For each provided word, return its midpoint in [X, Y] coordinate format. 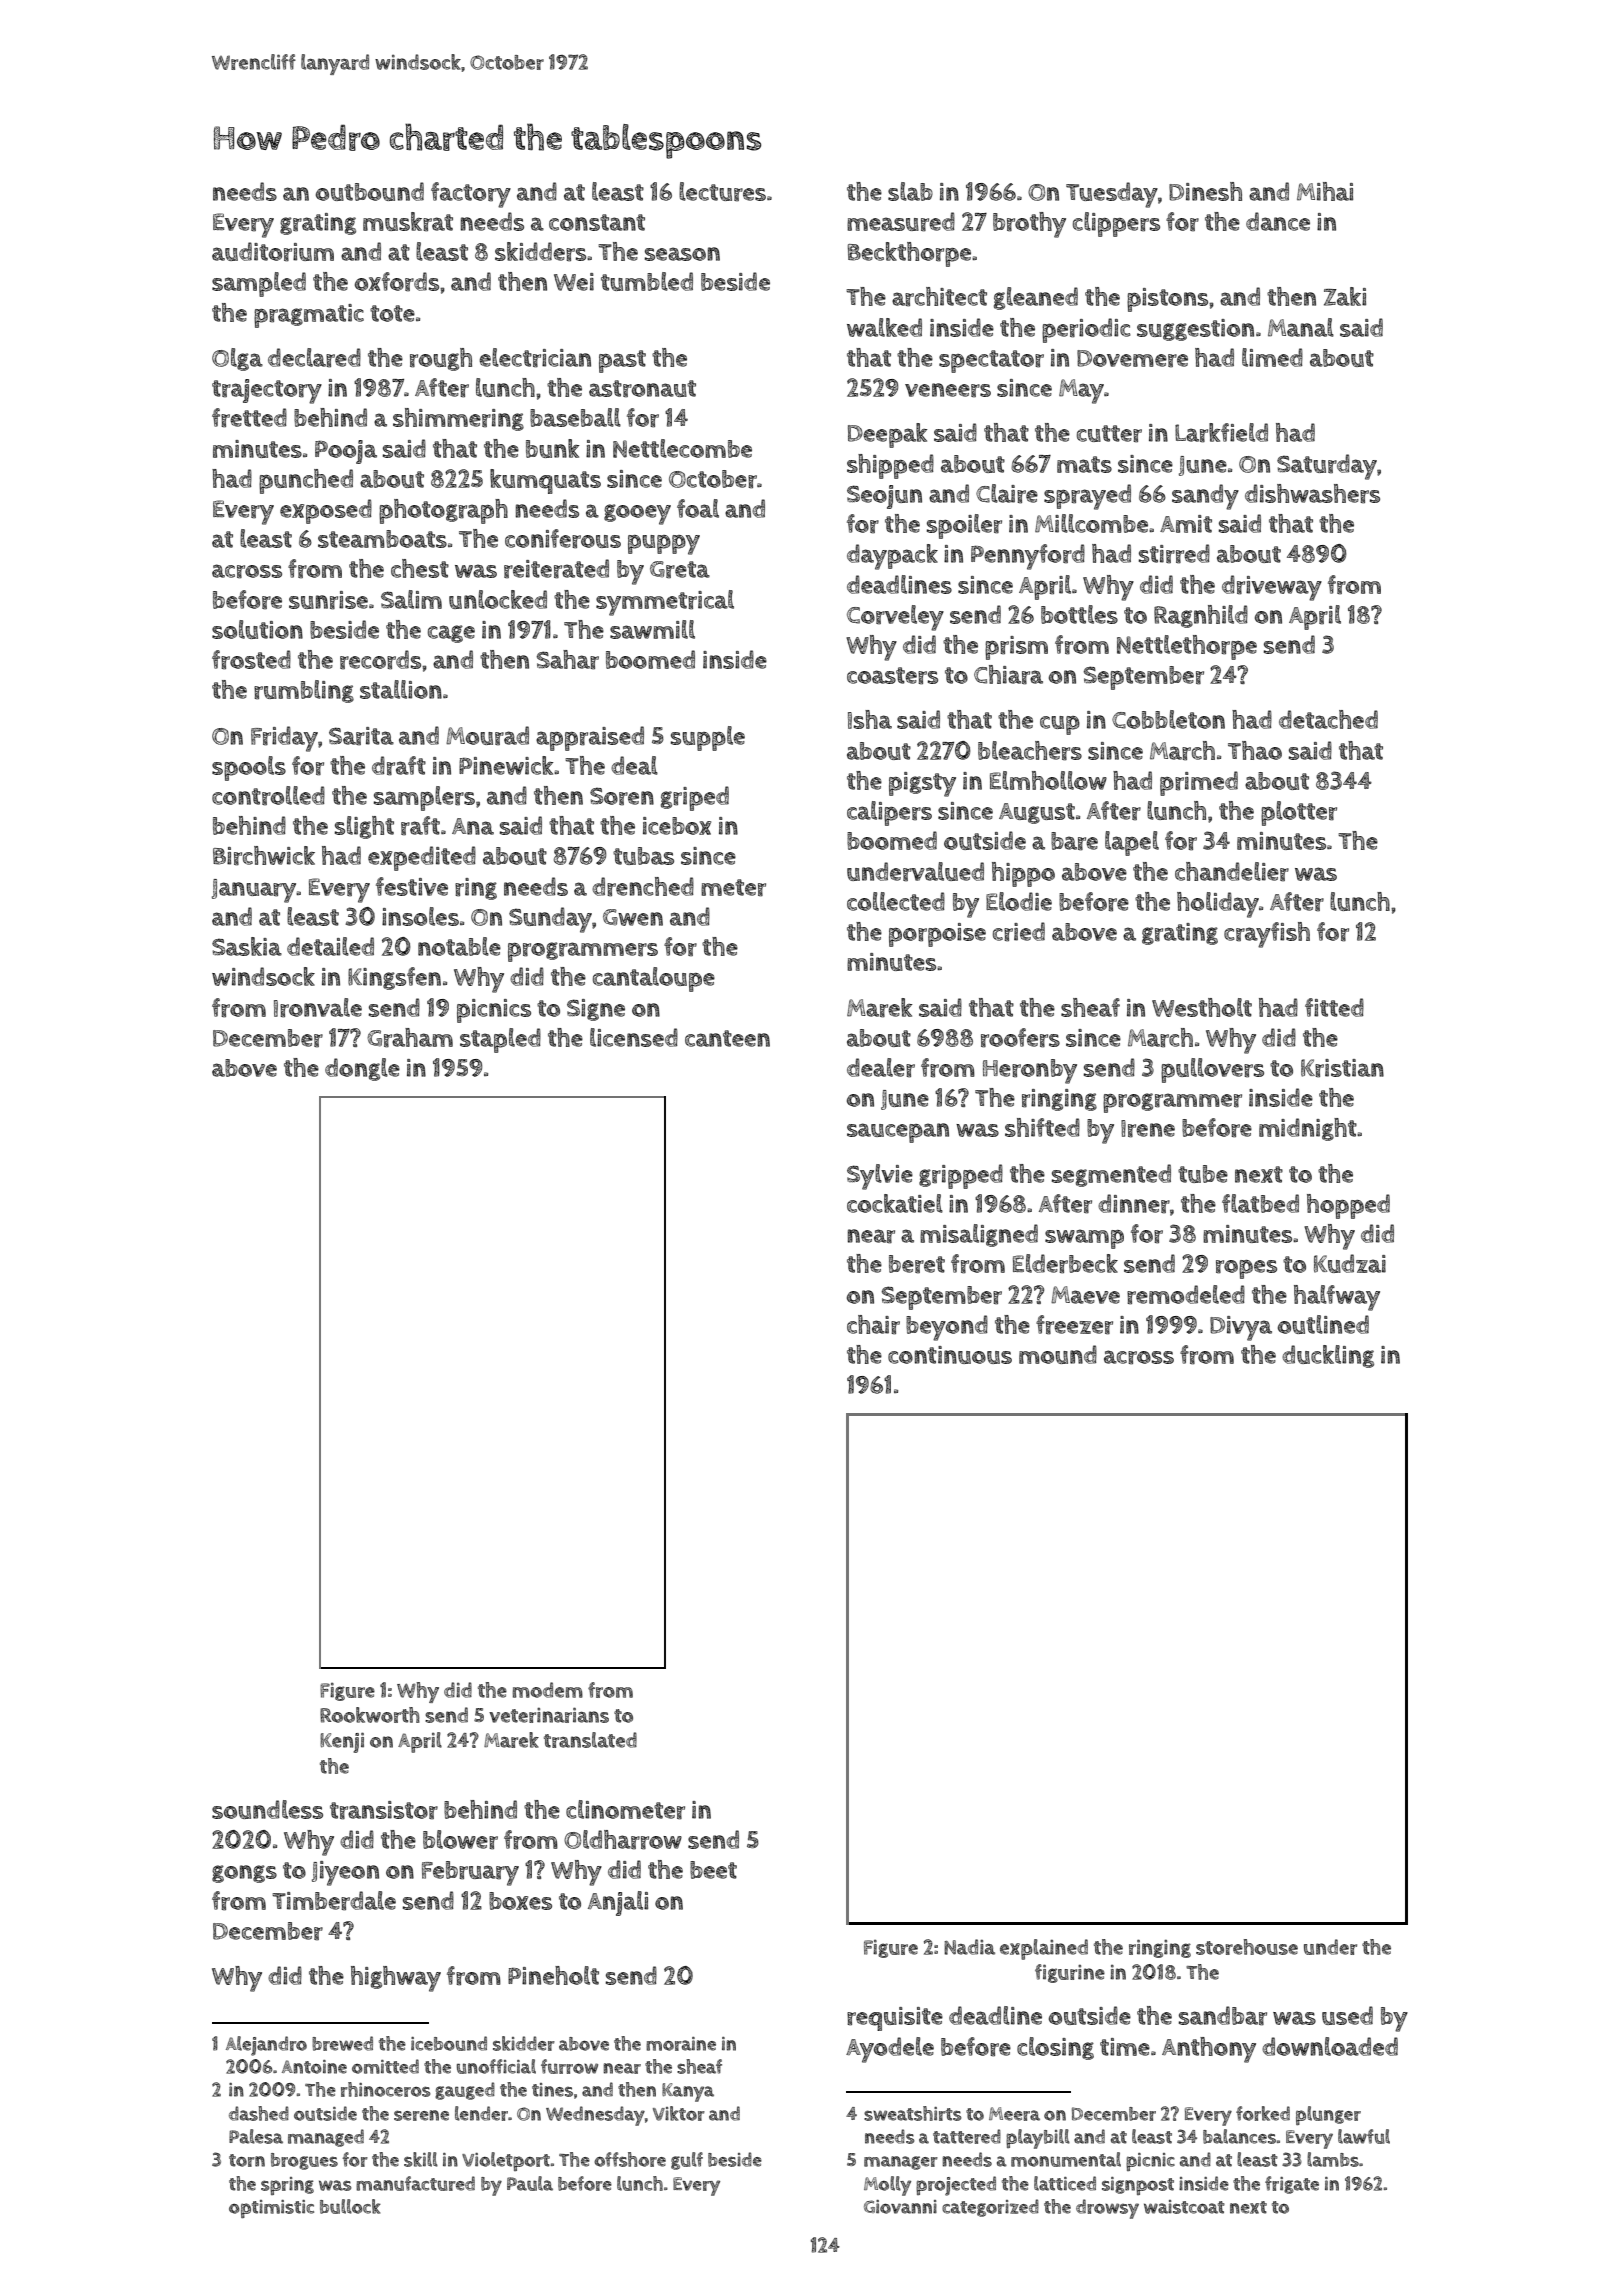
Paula [530, 2183]
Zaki [1345, 296]
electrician [535, 358]
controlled [268, 796]
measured [901, 222]
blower [460, 1840]
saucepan [898, 1133]
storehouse [1247, 1947]
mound [1058, 1354]
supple [708, 738]
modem [548, 1690]
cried [1019, 932]
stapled [500, 1040]
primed [1199, 783]
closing [1055, 2048]
